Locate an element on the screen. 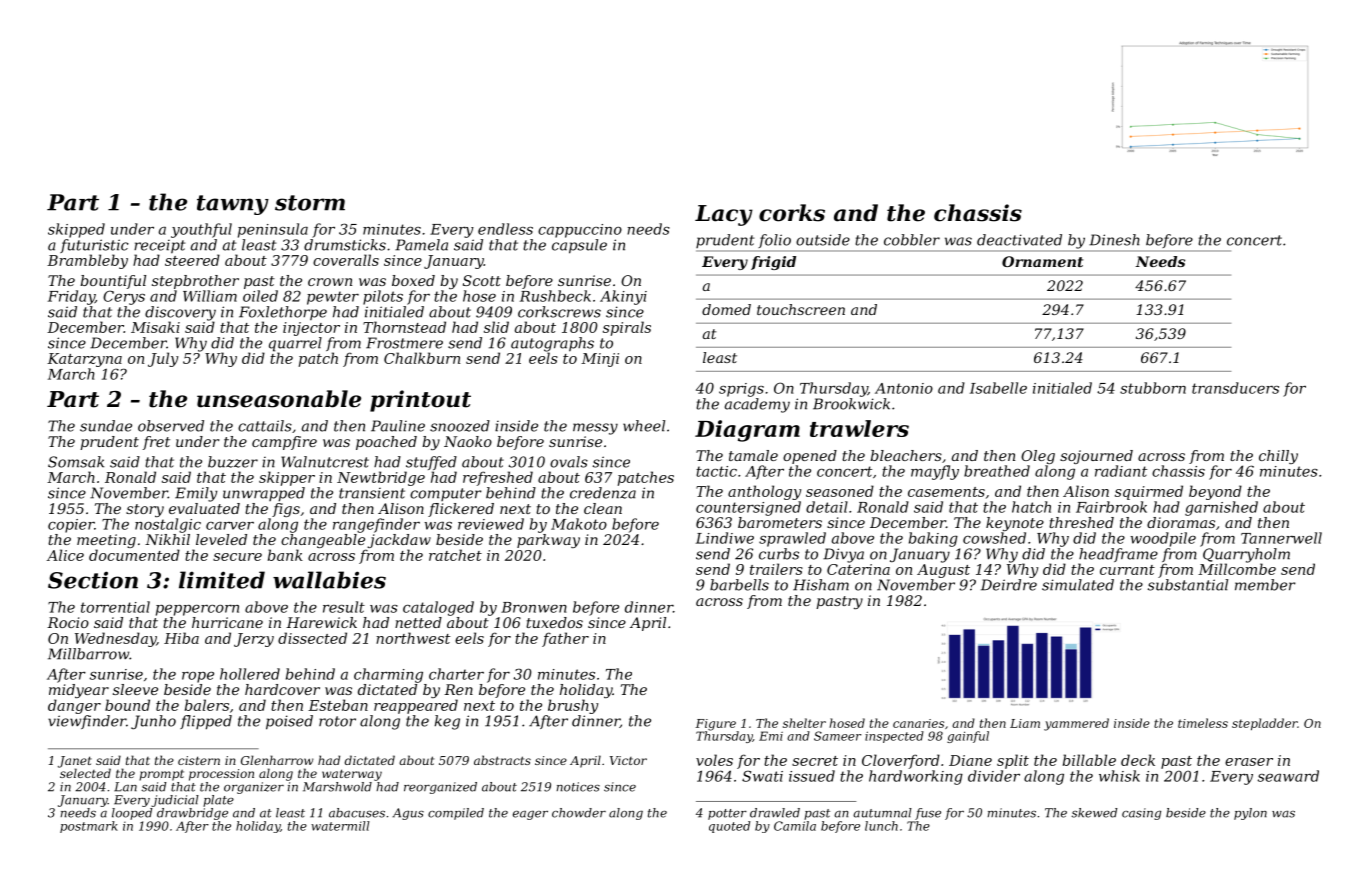  Cerys is located at coordinates (124, 297).
